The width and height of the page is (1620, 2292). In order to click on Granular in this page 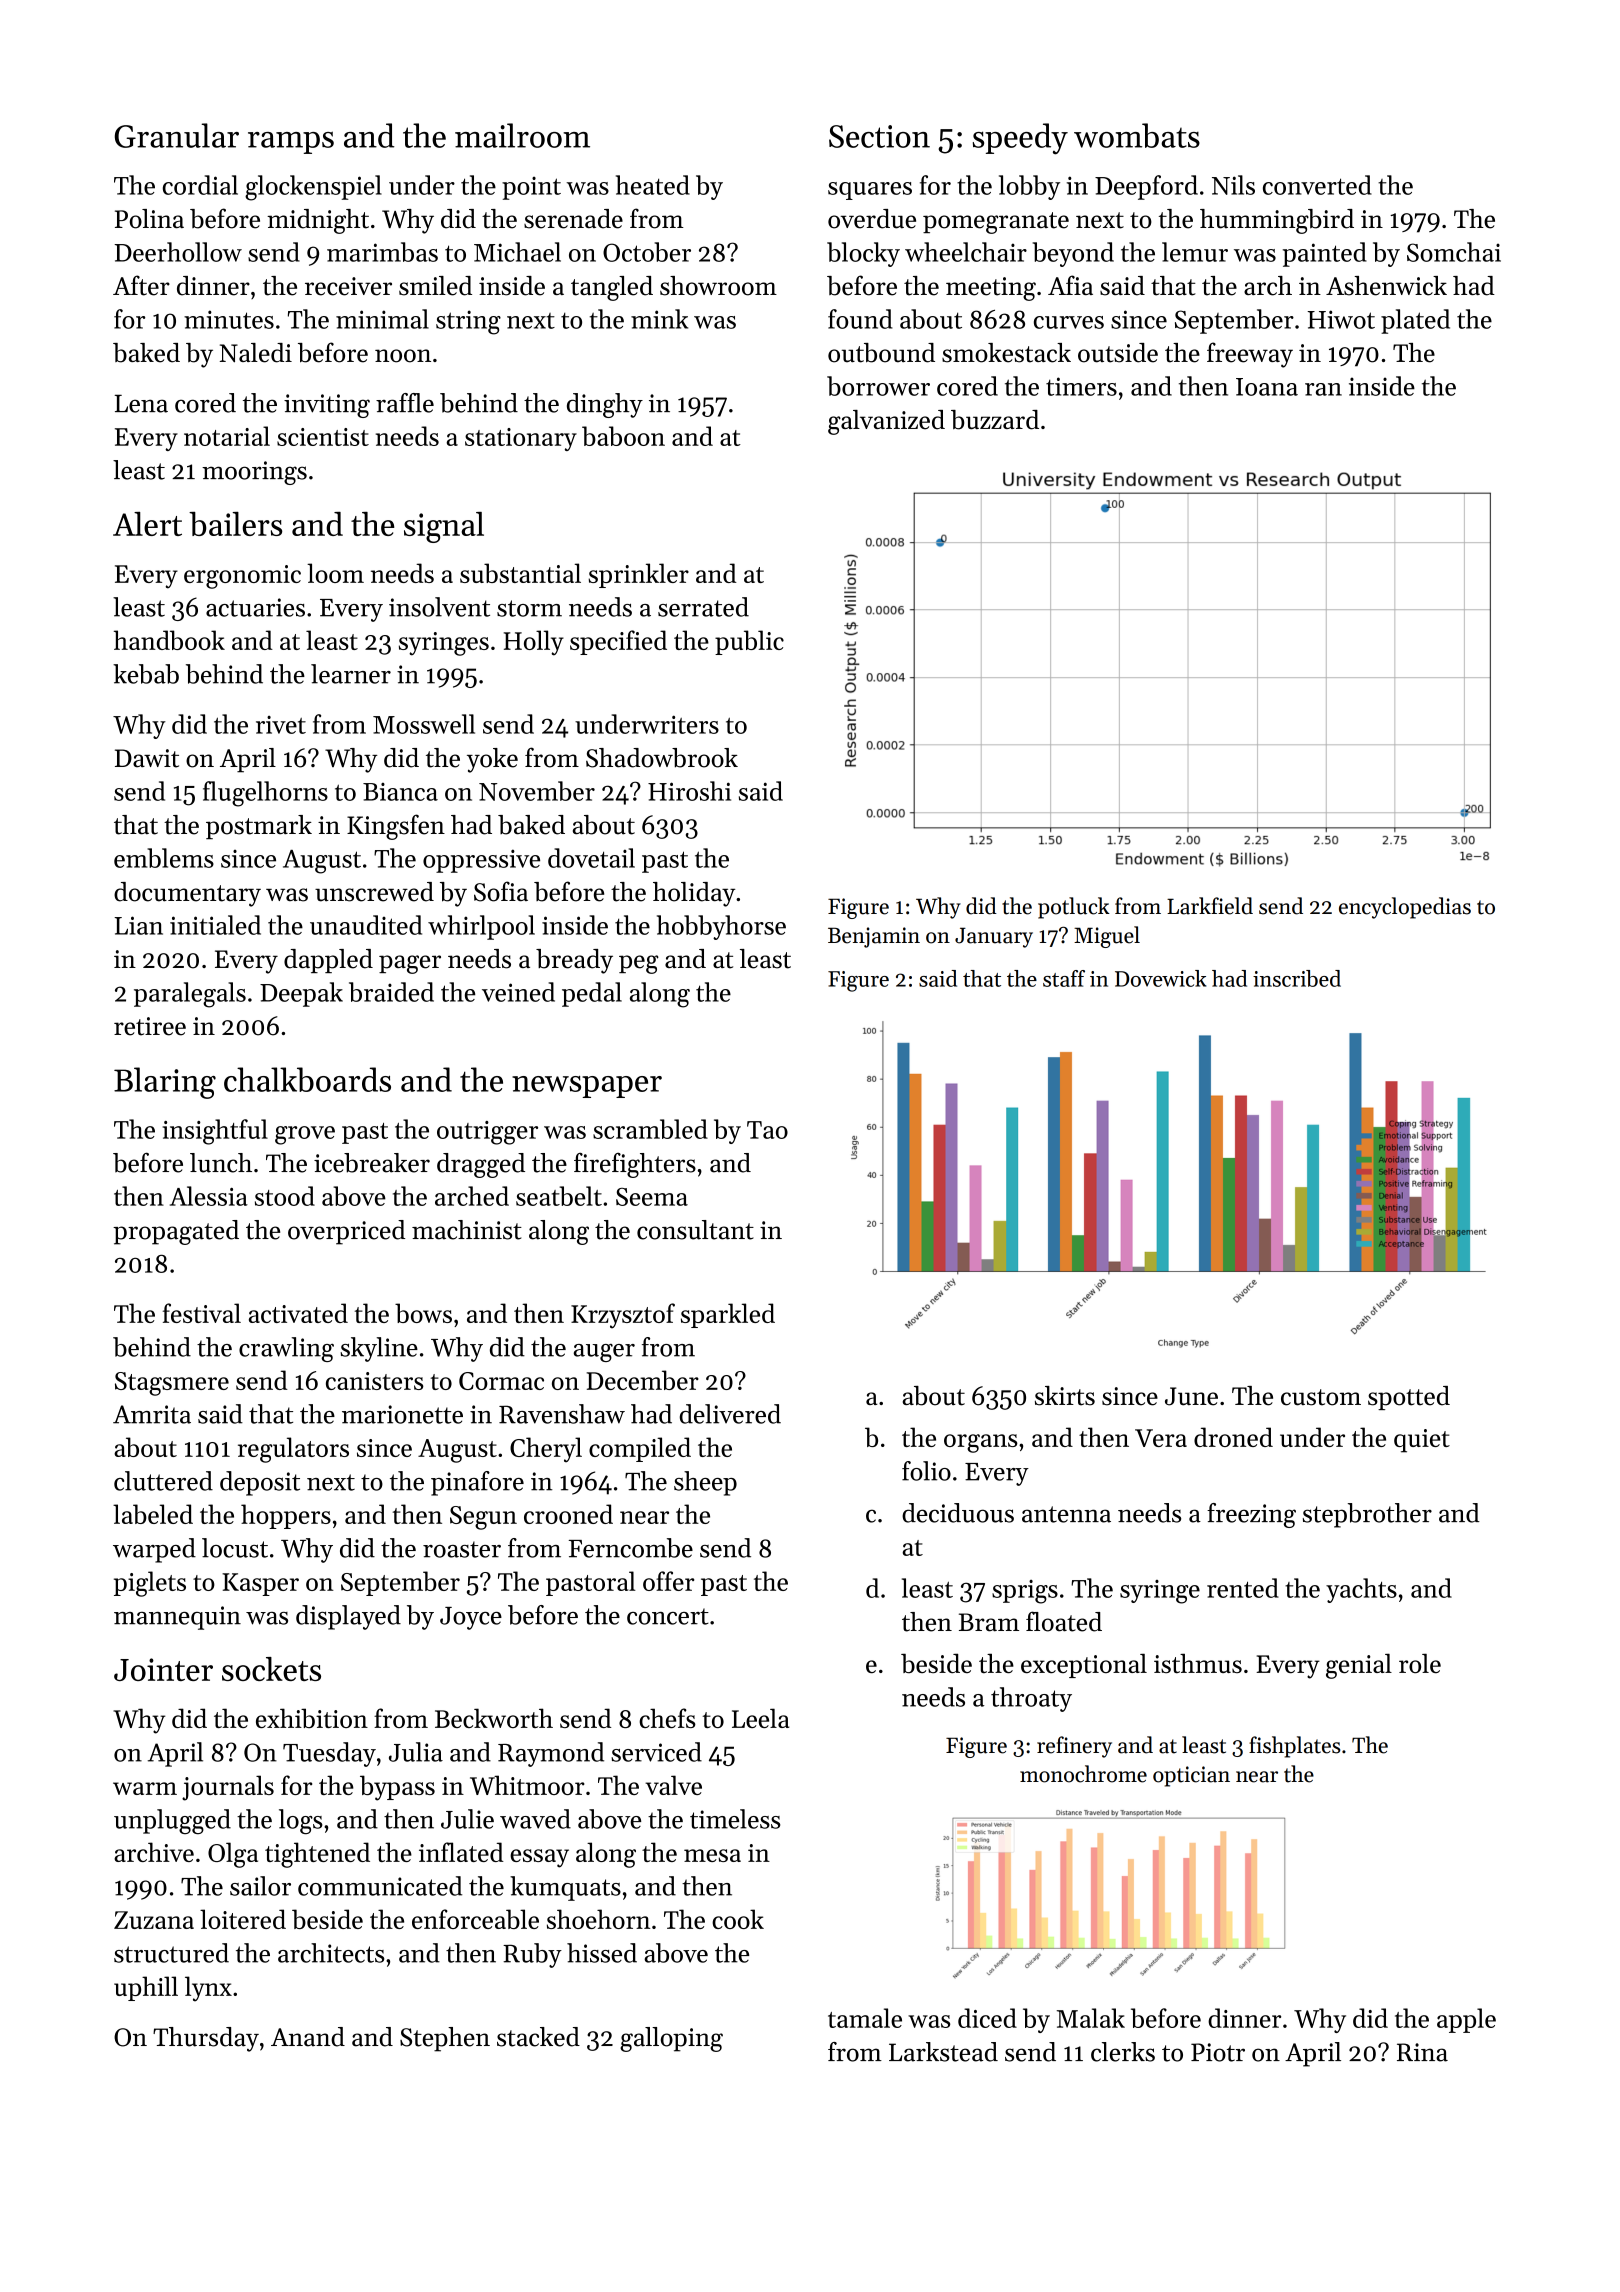, I will do `click(177, 135)`.
